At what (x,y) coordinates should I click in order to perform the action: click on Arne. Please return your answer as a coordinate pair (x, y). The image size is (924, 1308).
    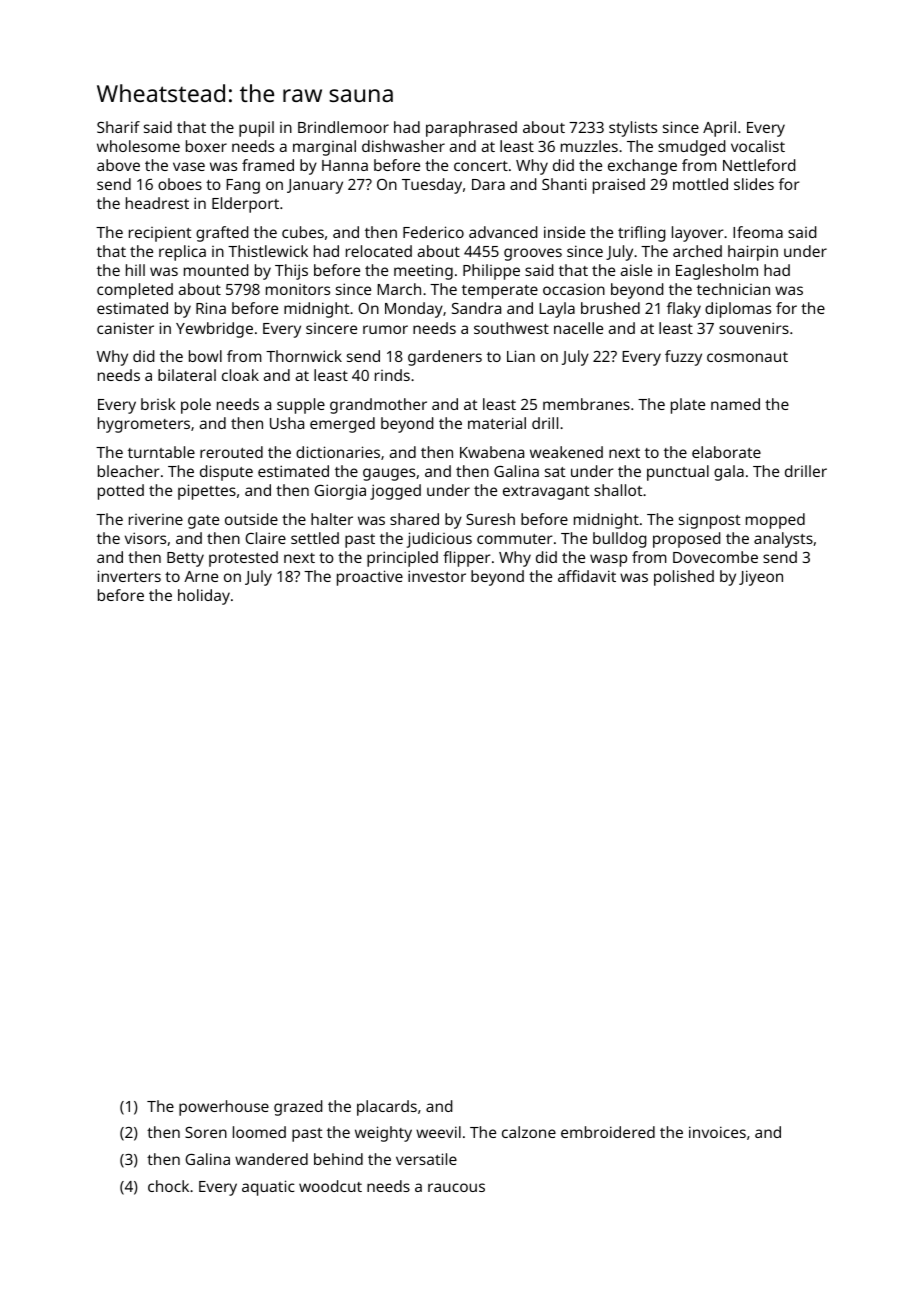
    Looking at the image, I should click on (201, 576).
